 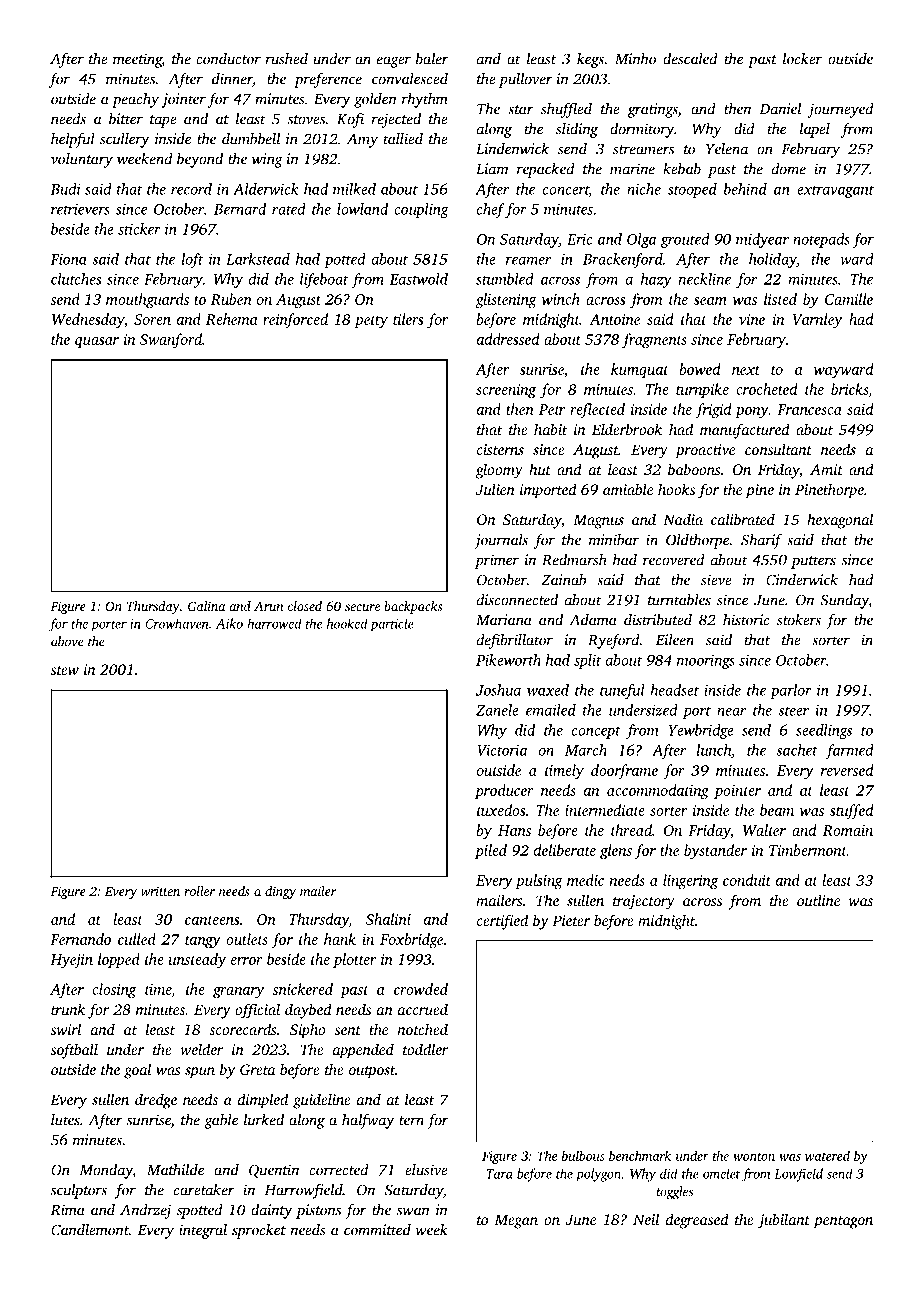 What do you see at coordinates (690, 59) in the image?
I see `descaled` at bounding box center [690, 59].
